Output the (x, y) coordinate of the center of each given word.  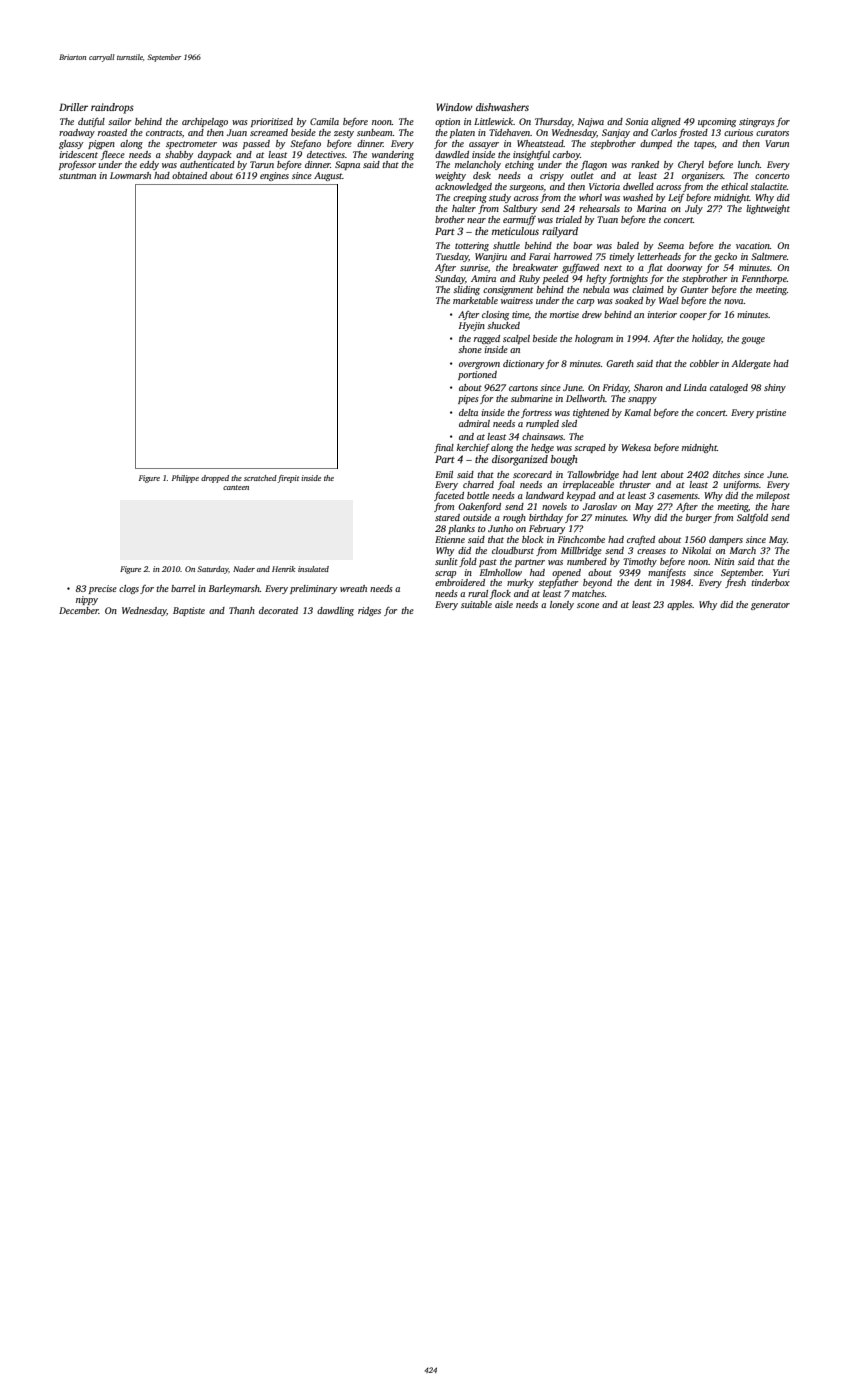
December (79, 610)
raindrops (112, 108)
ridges (369, 611)
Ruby (529, 279)
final (444, 448)
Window (454, 107)
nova (734, 301)
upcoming (717, 122)
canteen (236, 487)
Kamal (637, 412)
